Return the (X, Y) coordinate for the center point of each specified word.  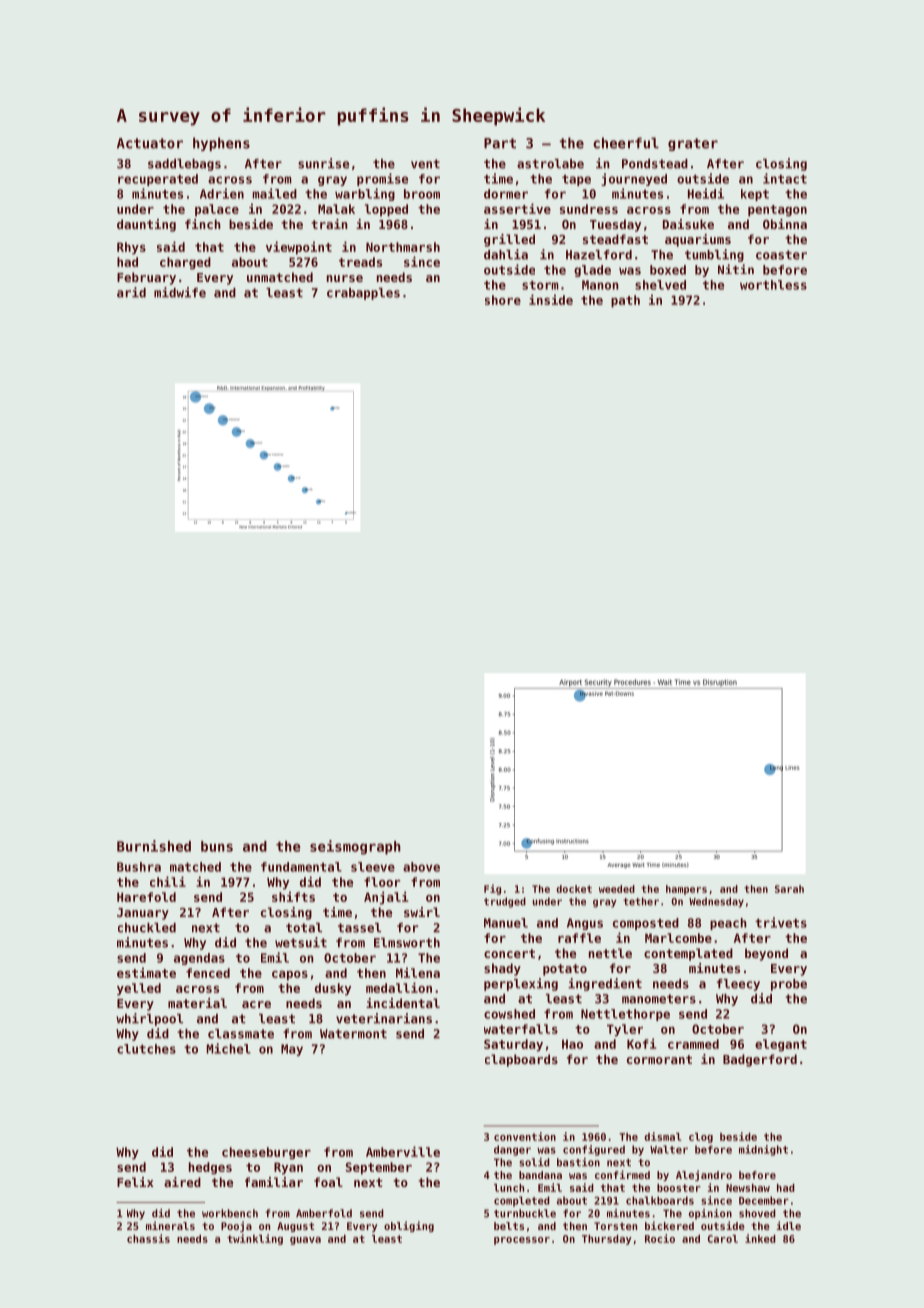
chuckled (147, 928)
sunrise (323, 163)
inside (551, 299)
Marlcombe (678, 938)
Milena (418, 972)
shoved (757, 1213)
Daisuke (688, 224)
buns (217, 846)
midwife (180, 292)
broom (422, 194)
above (421, 867)
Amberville (403, 1151)
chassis (148, 1238)
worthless (773, 285)
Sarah (789, 889)
